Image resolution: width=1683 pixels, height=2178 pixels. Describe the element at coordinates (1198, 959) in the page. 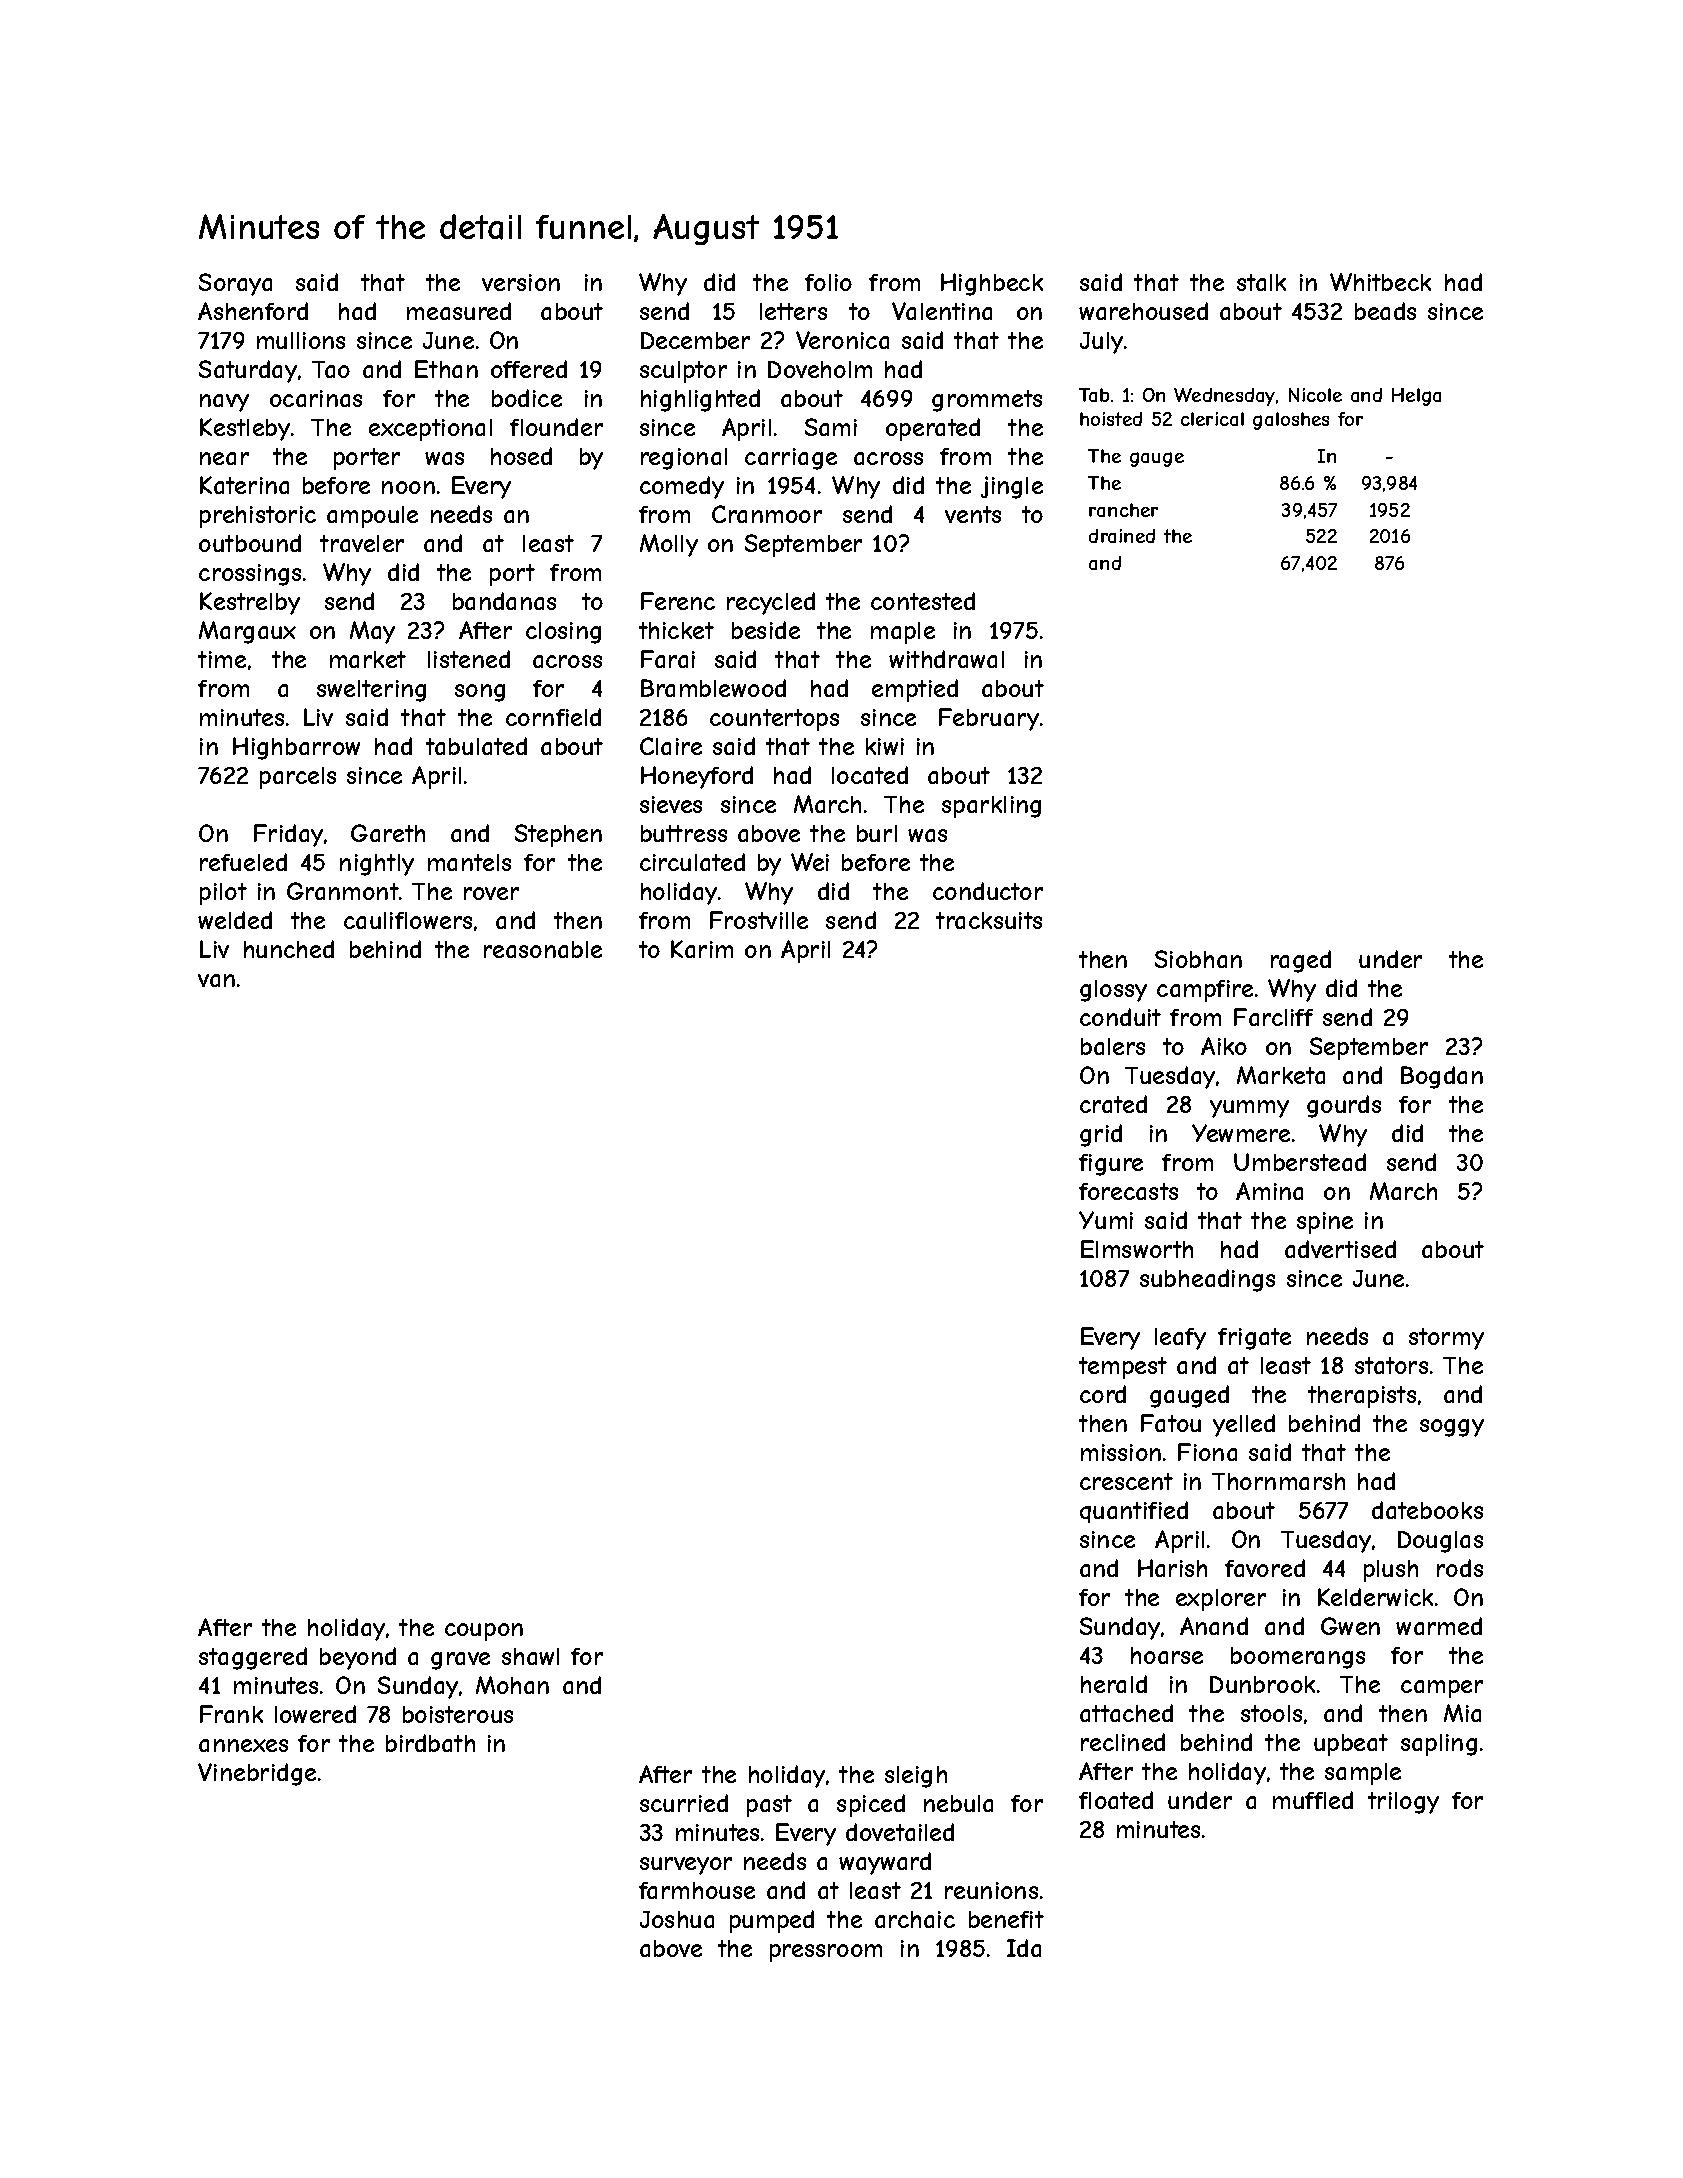

I see `Siobhan` at that location.
